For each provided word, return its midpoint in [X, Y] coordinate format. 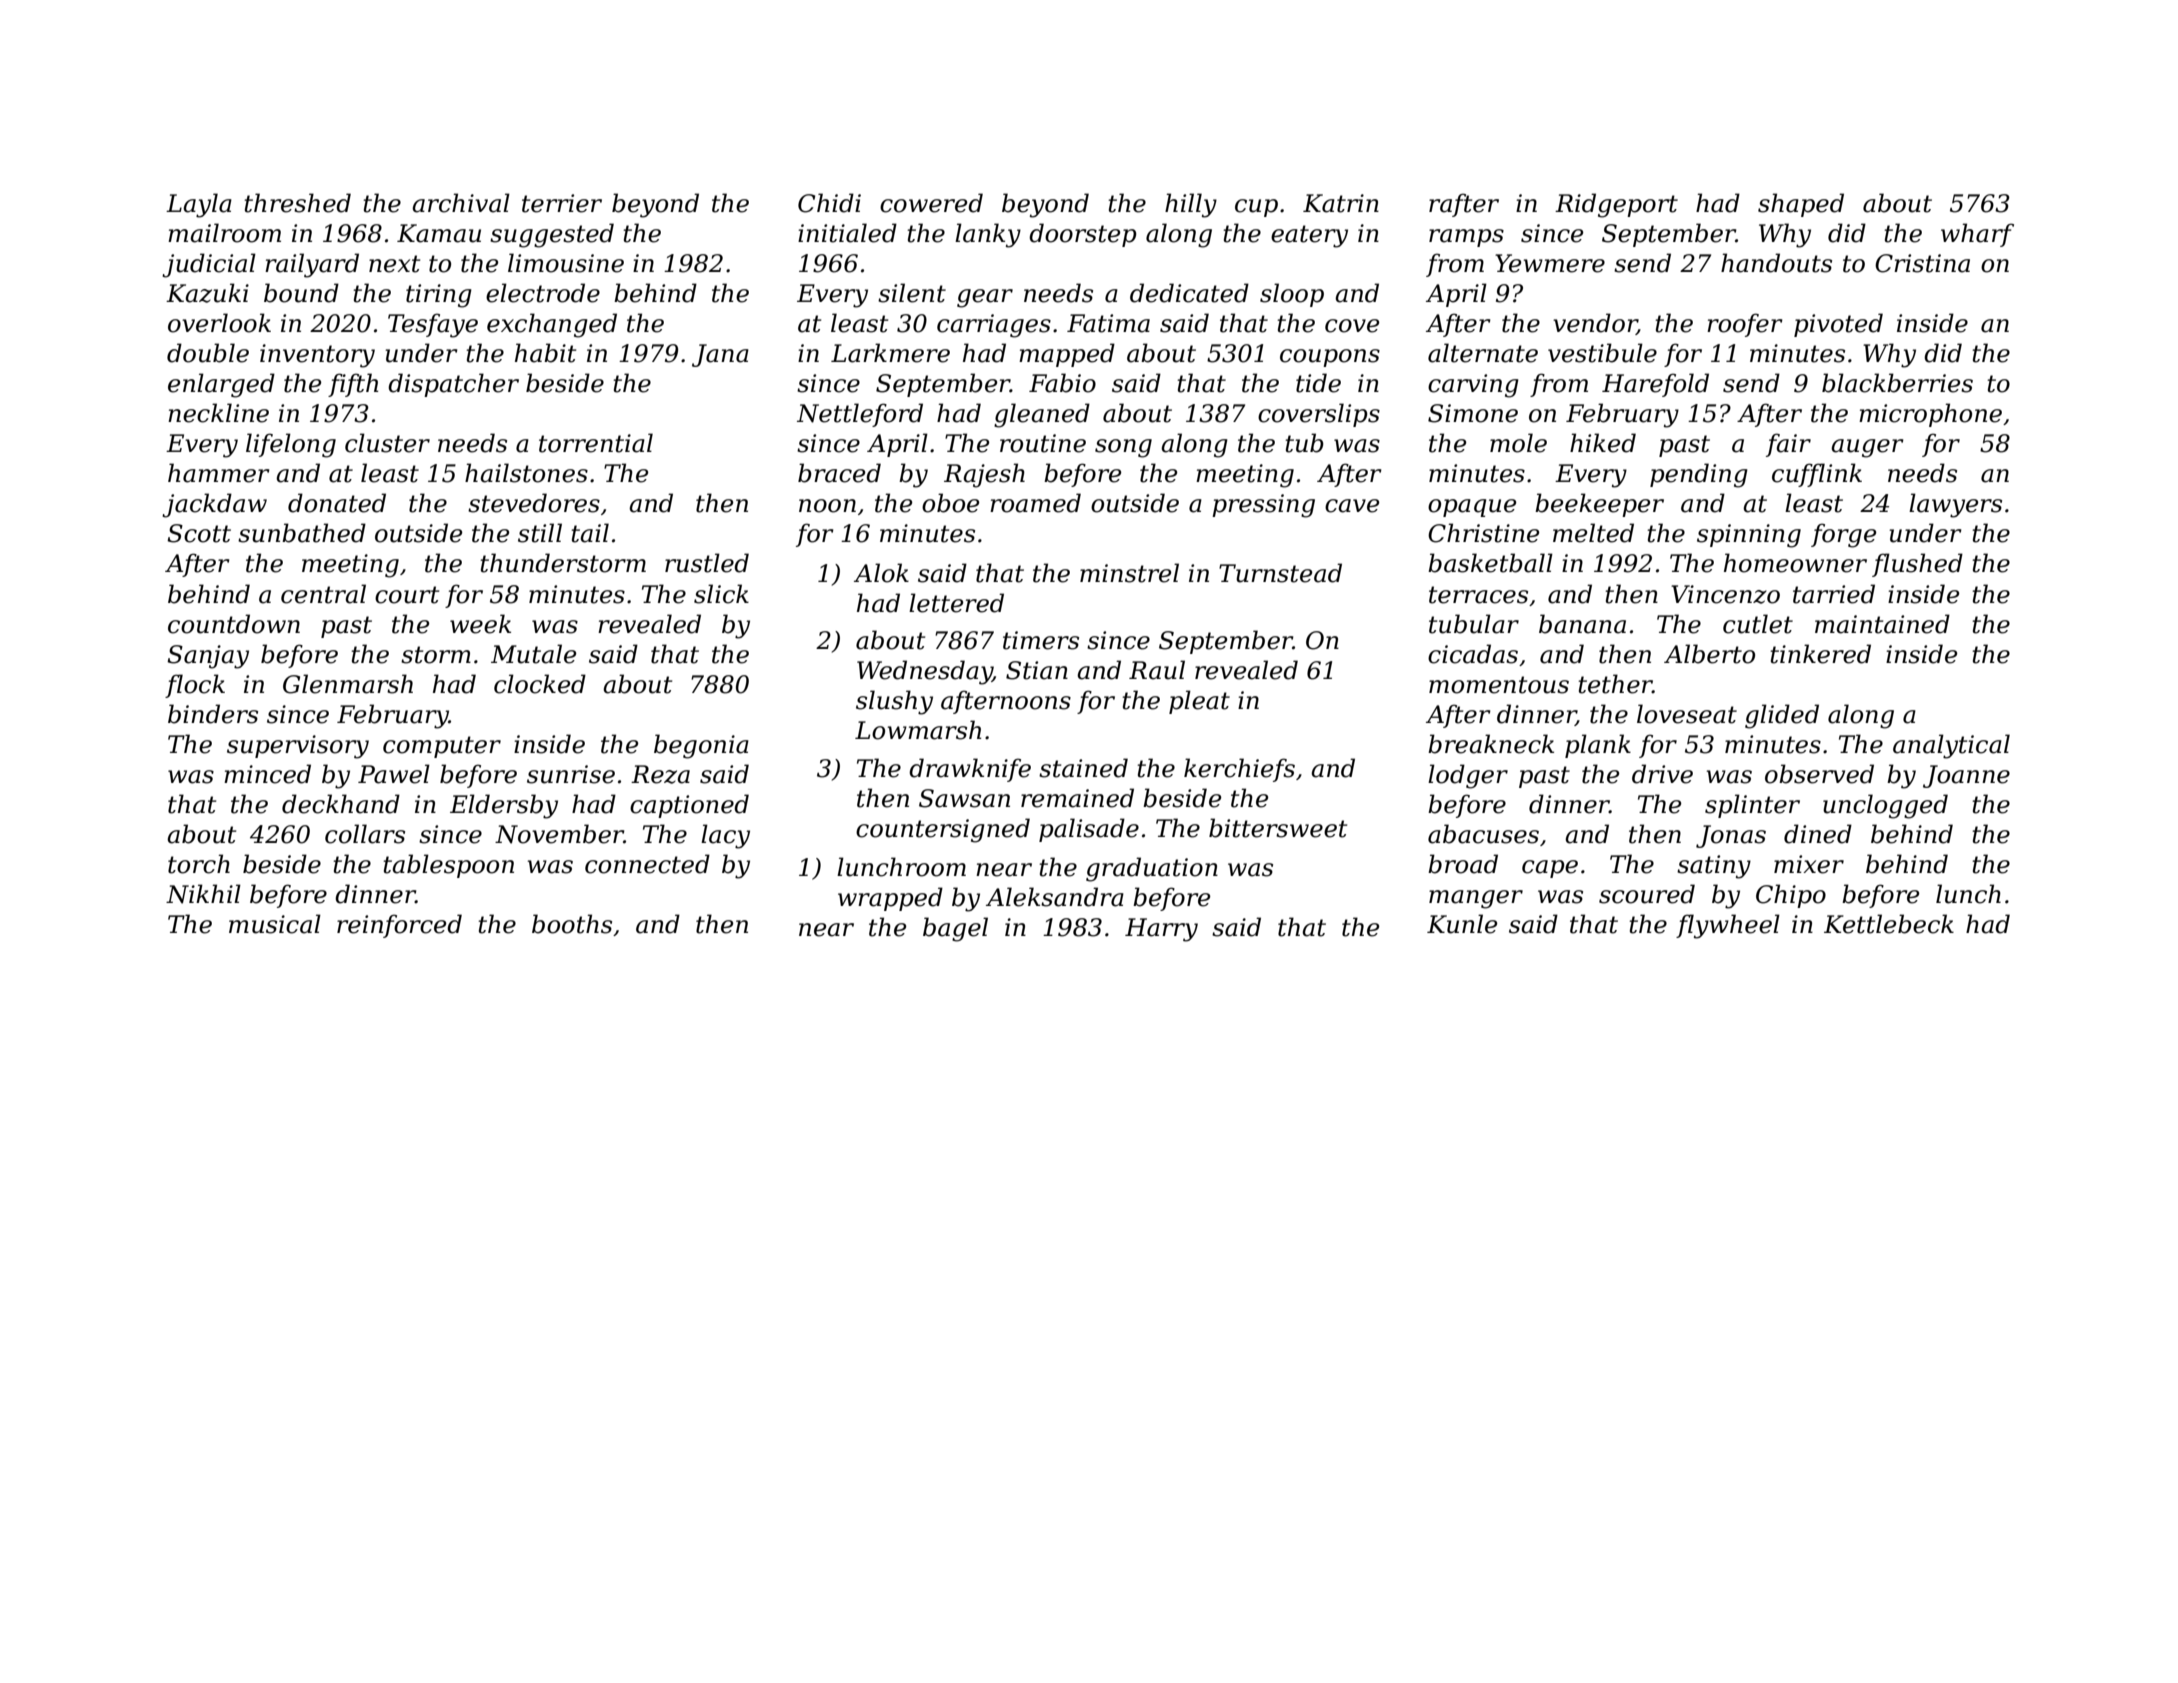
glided [1782, 716]
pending [1699, 475]
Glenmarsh [348, 684]
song [1123, 448]
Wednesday [925, 672]
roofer [1745, 325]
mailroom [224, 233]
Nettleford [860, 415]
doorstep [1083, 235]
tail [590, 533]
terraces [1478, 595]
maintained [1882, 624]
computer [442, 747]
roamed [1035, 503]
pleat [1199, 702]
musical [275, 924]
